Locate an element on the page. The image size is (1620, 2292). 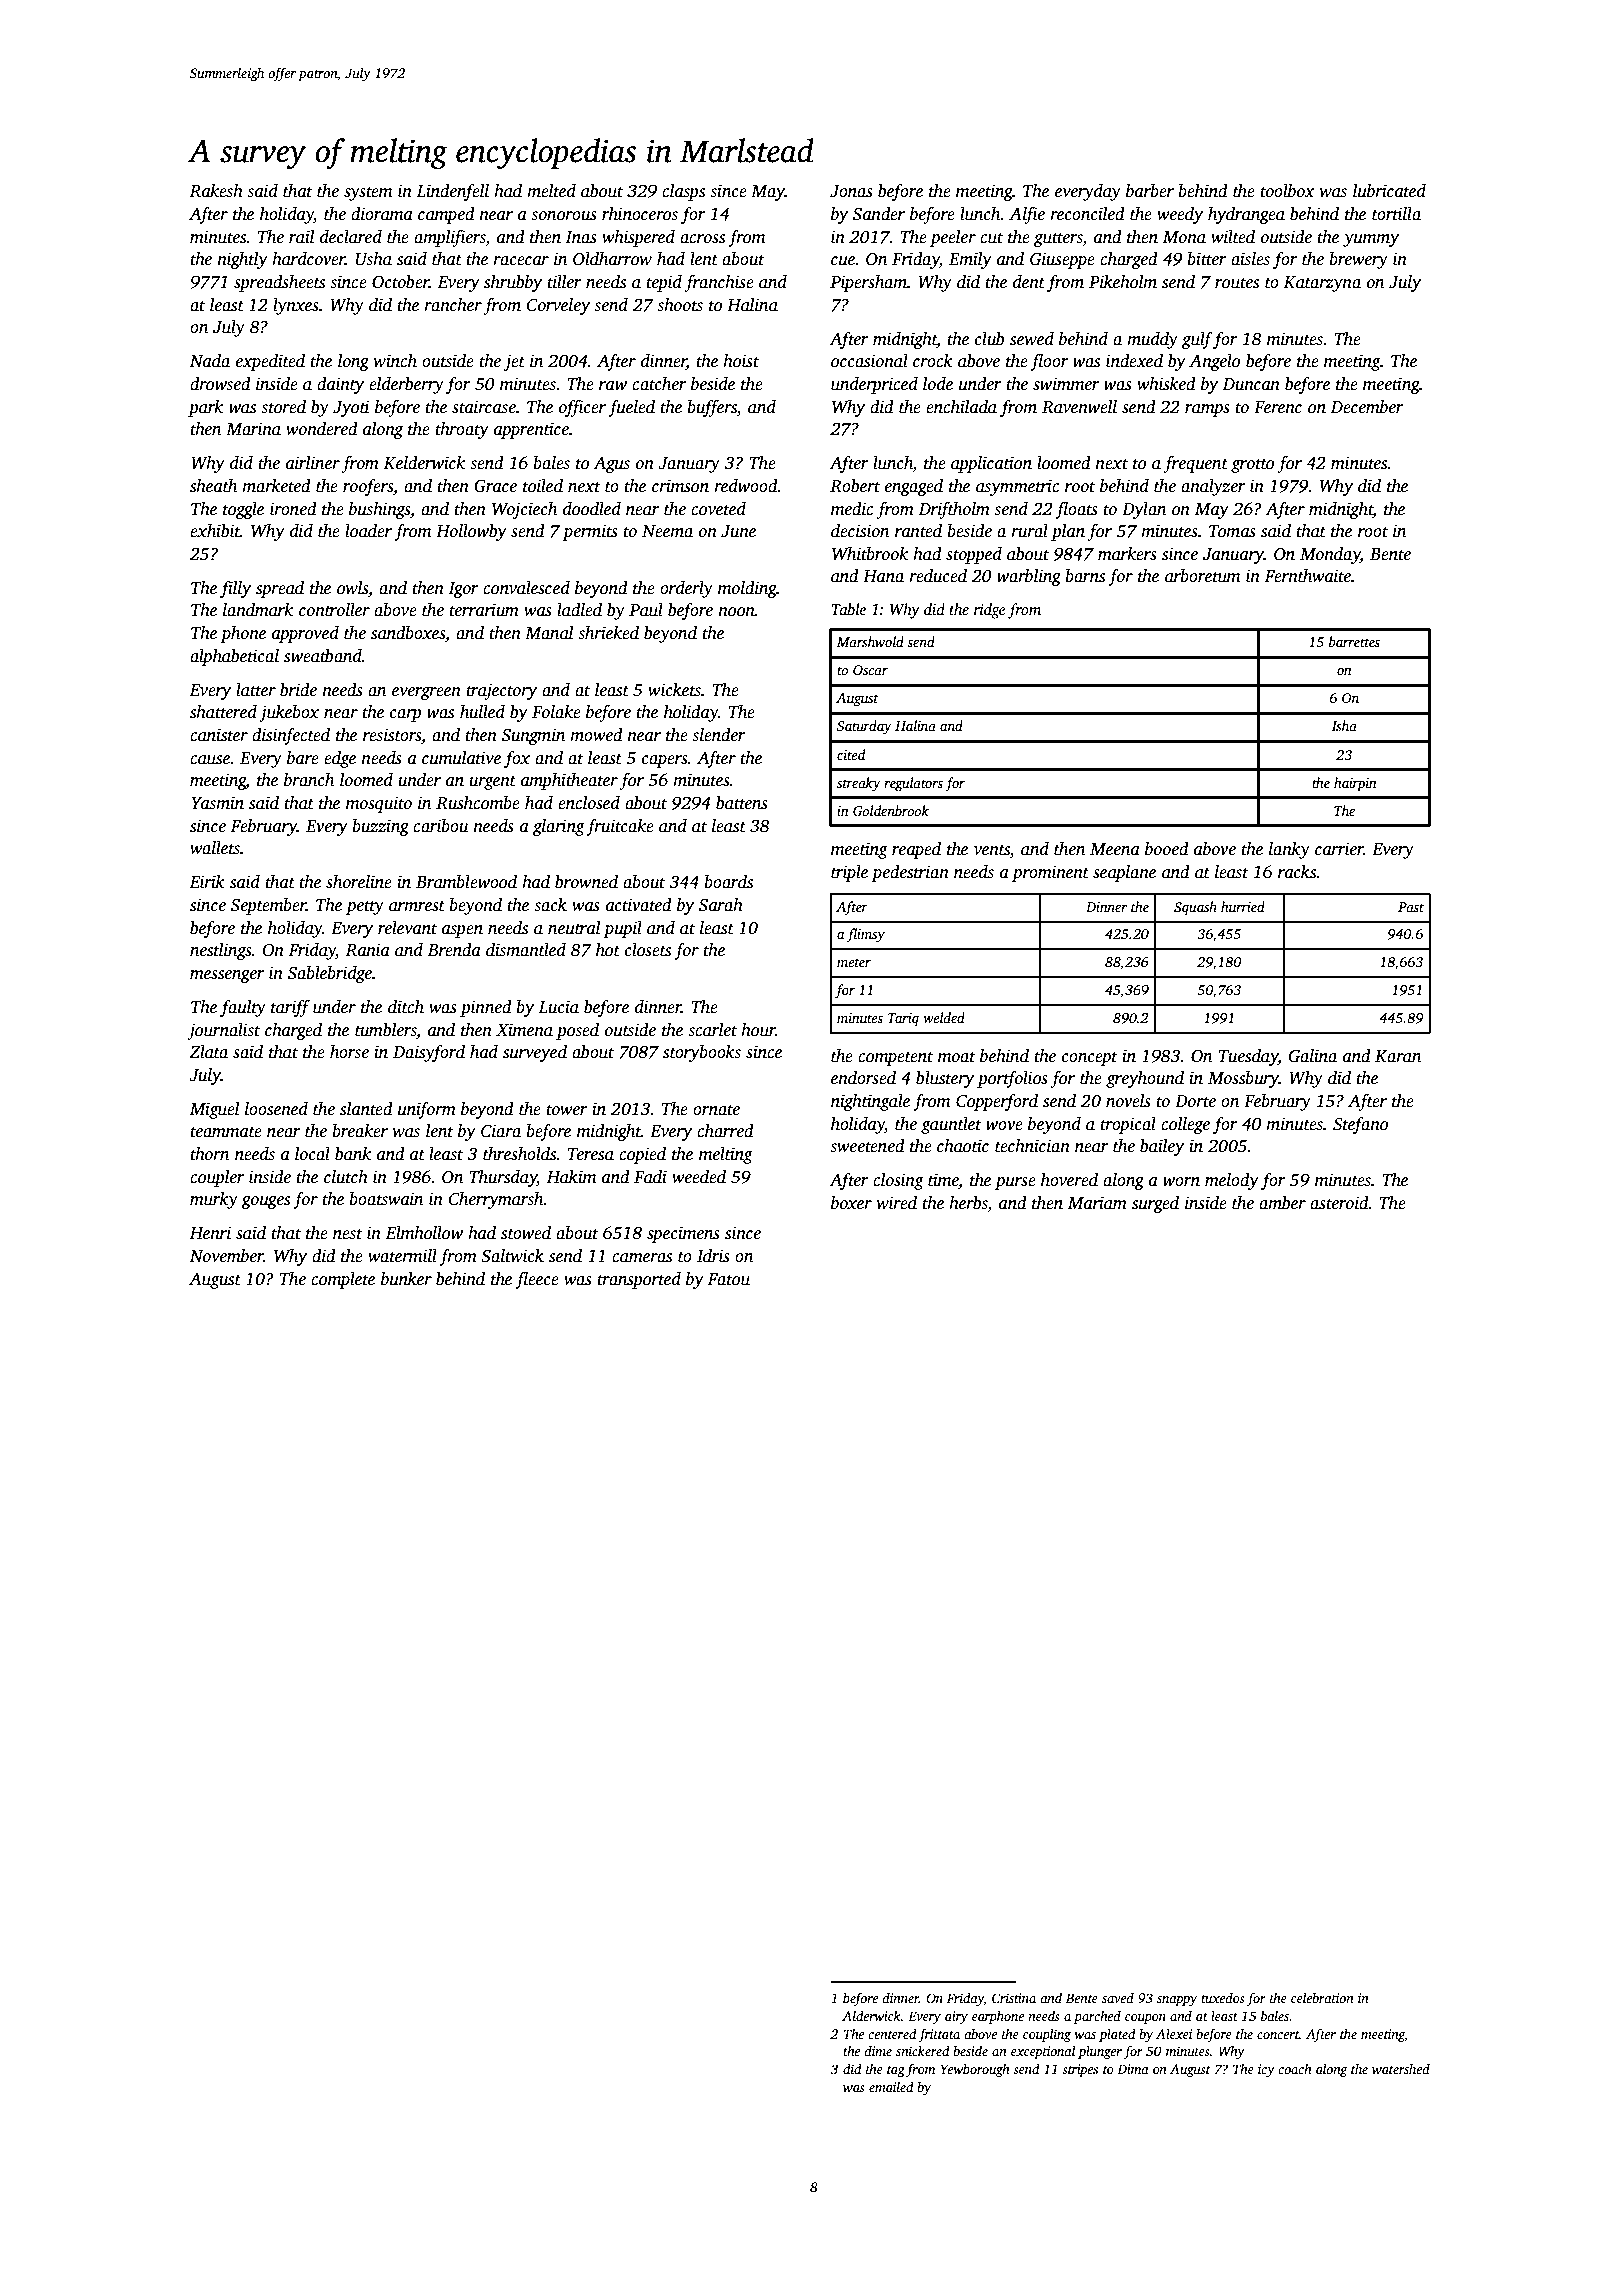
lubricated is located at coordinates (1389, 191).
